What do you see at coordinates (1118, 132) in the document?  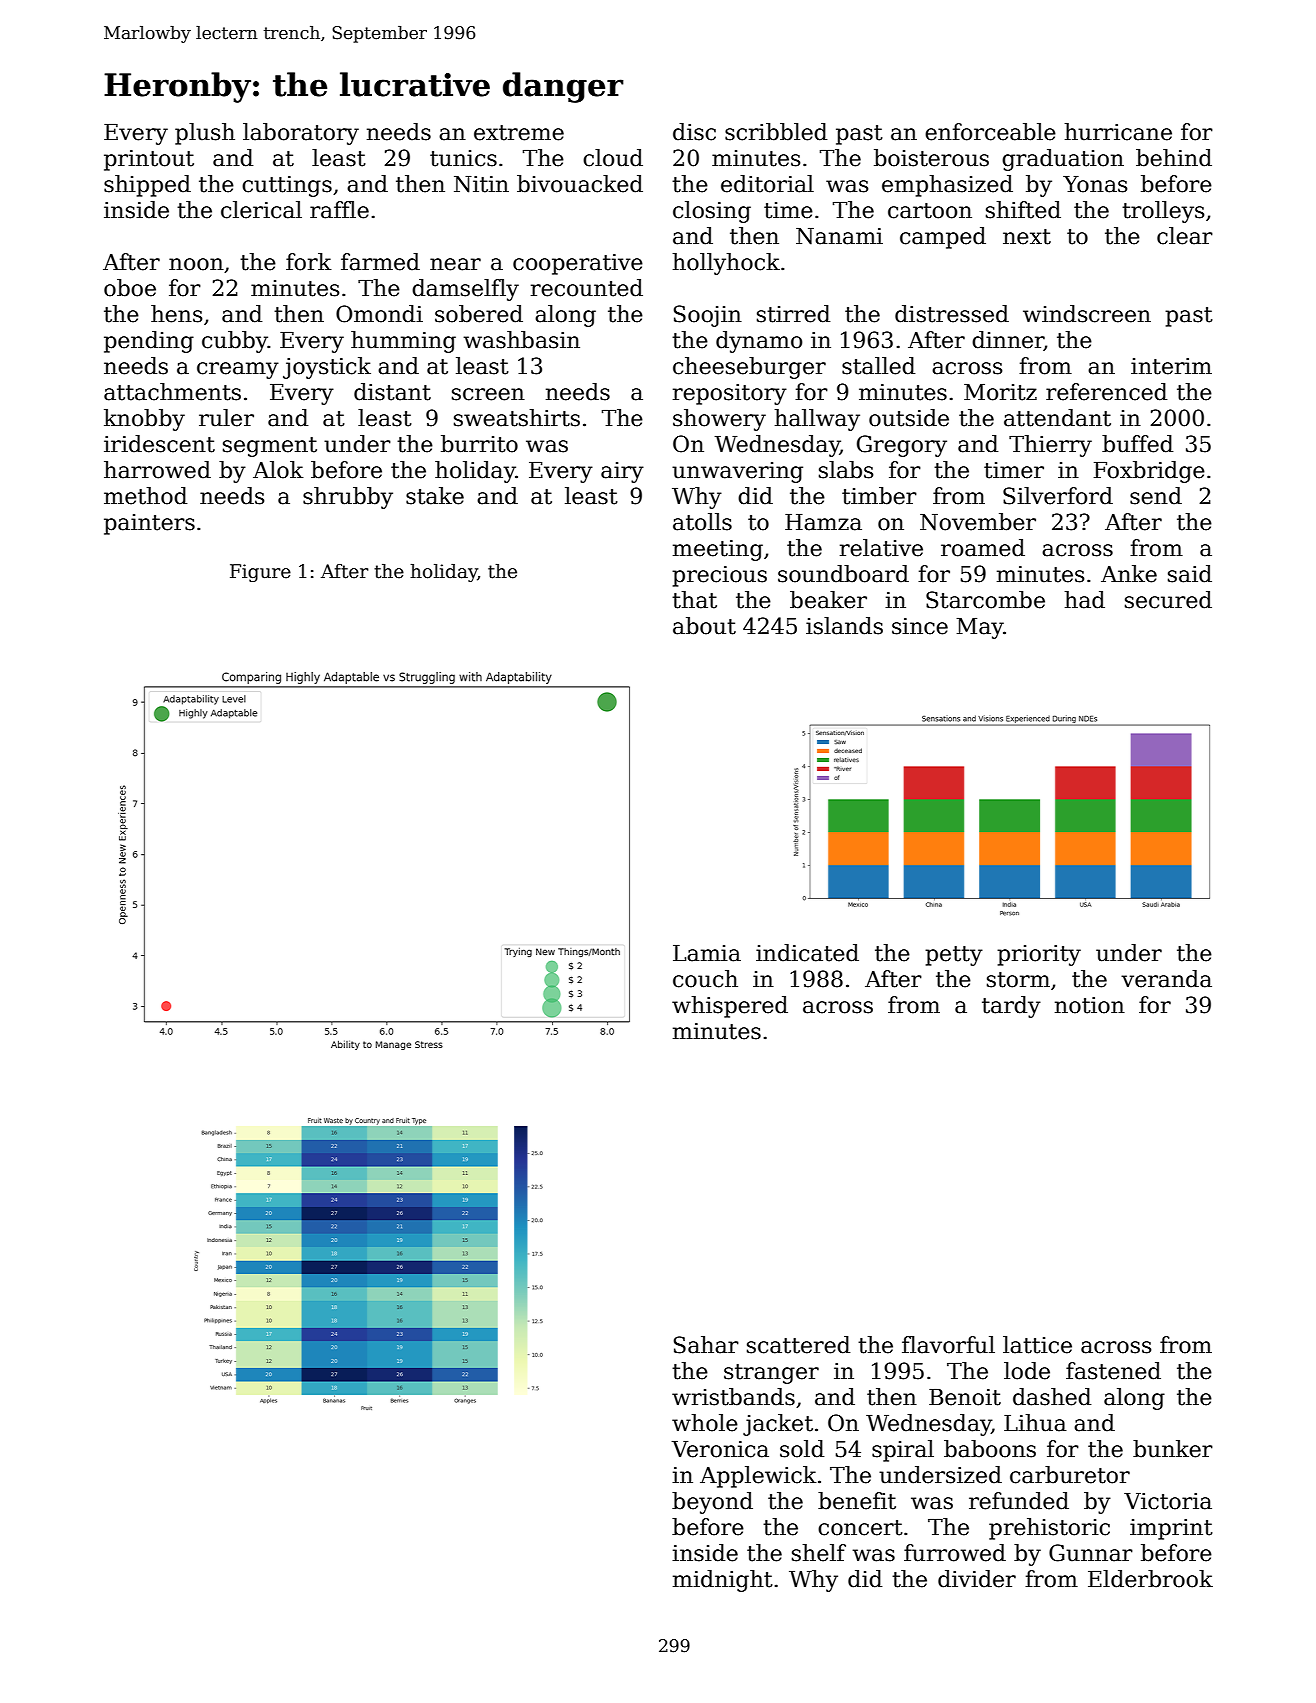 I see `hurricane` at bounding box center [1118, 132].
